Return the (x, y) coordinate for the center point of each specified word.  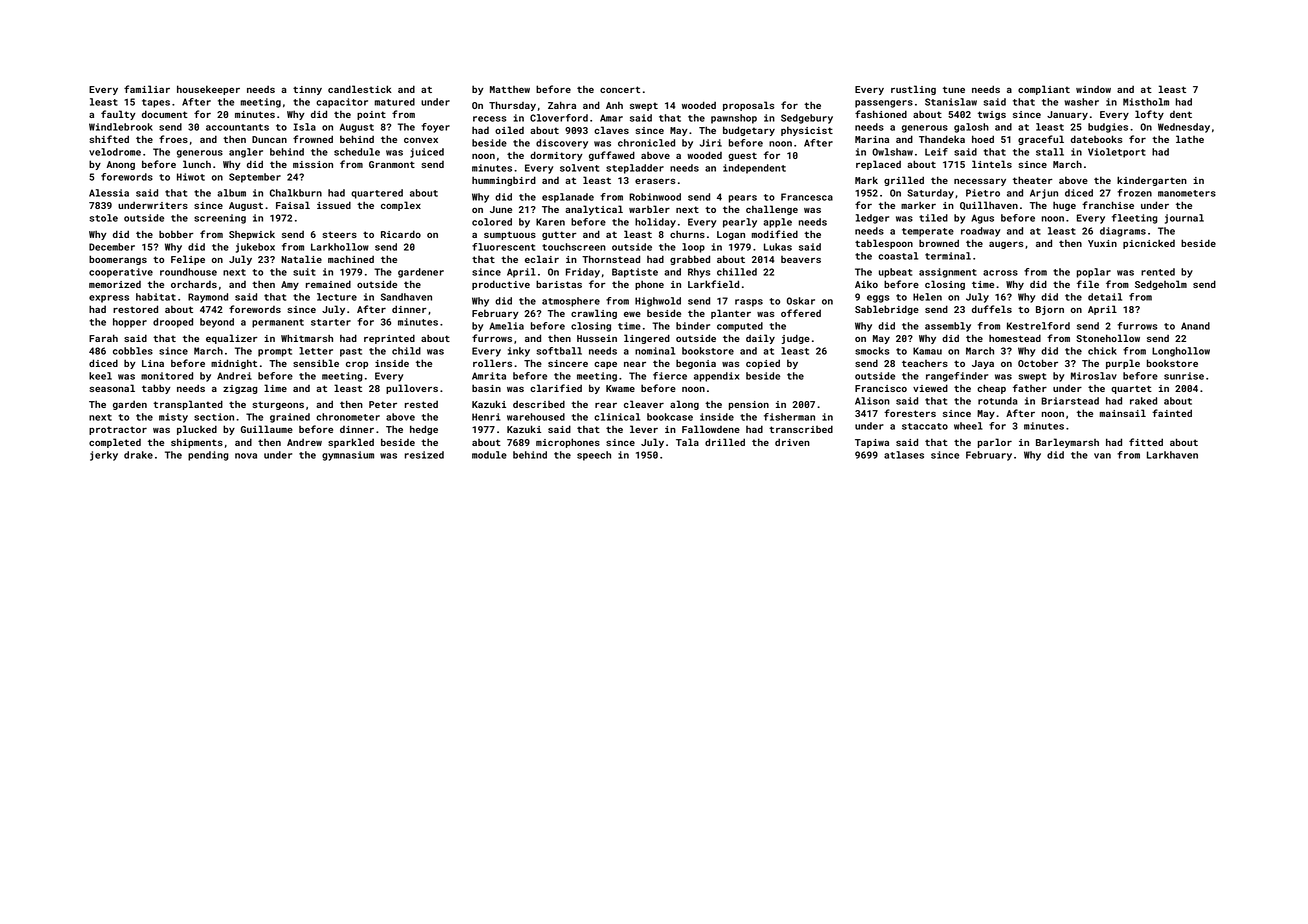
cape (605, 365)
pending (208, 456)
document (165, 114)
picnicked (1149, 244)
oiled (509, 130)
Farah (103, 338)
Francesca (807, 197)
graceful (1041, 140)
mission (313, 164)
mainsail (1123, 413)
